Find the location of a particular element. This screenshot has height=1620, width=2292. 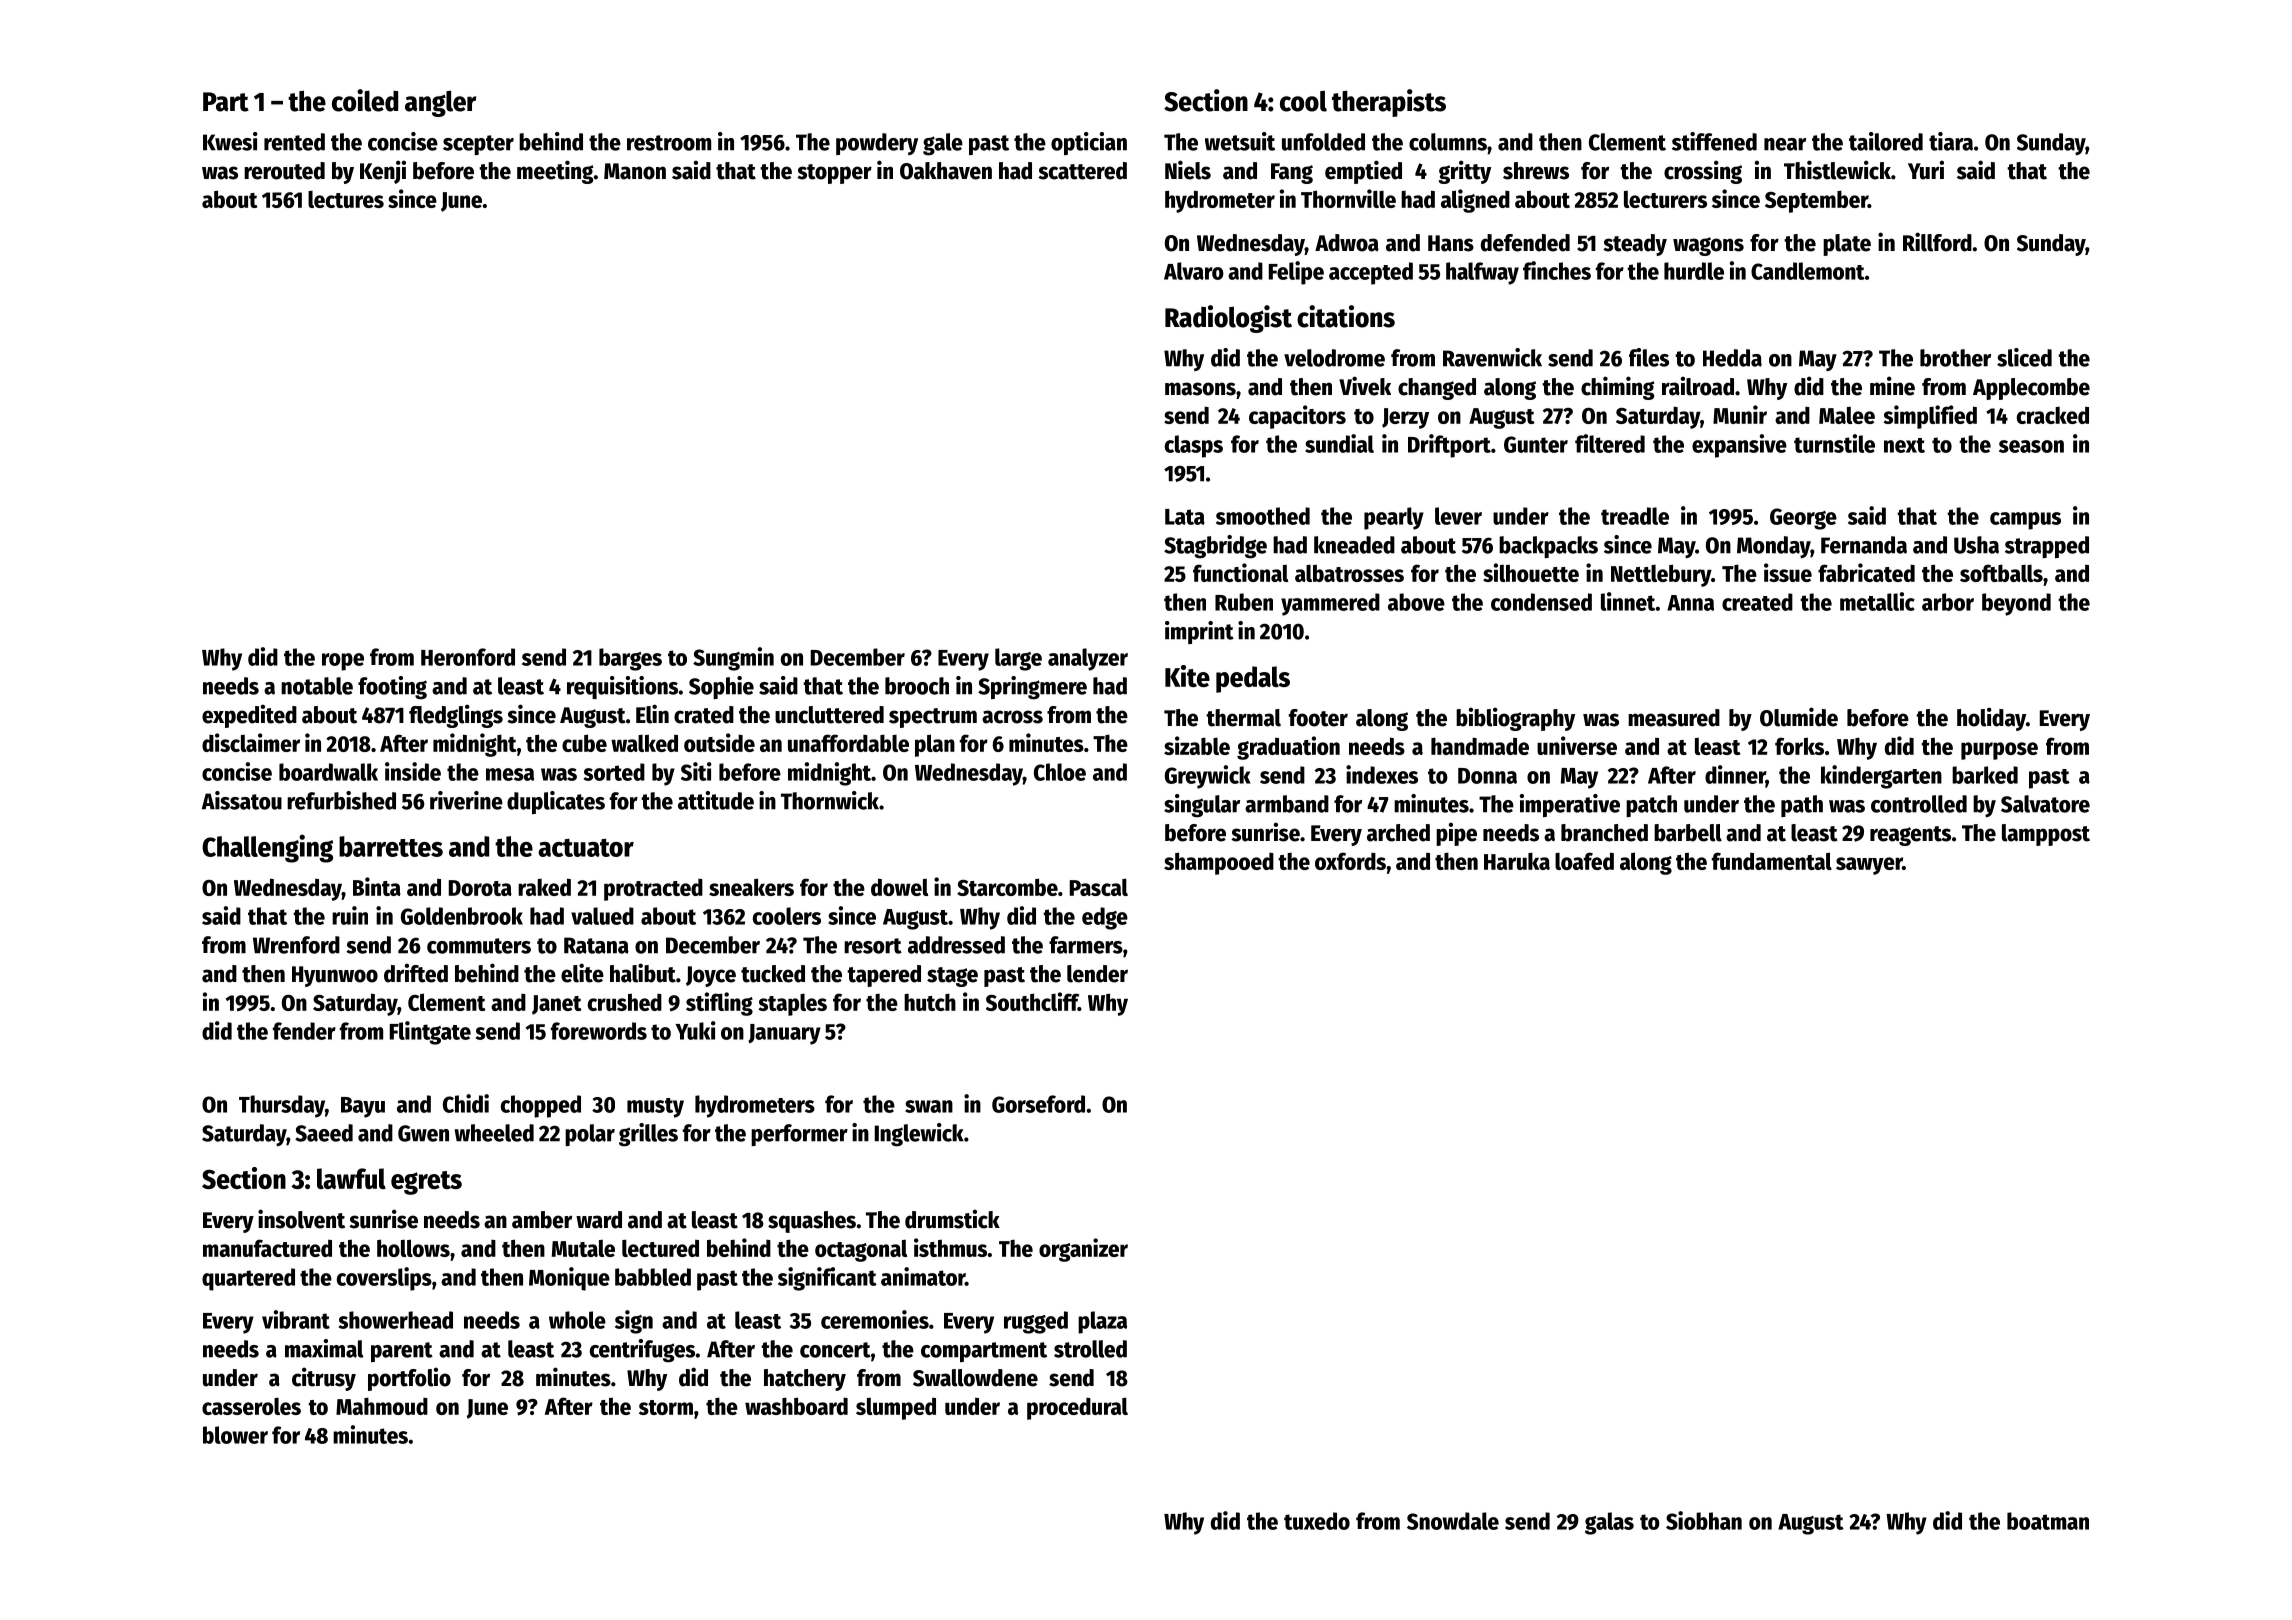

Challenging is located at coordinates (267, 848).
